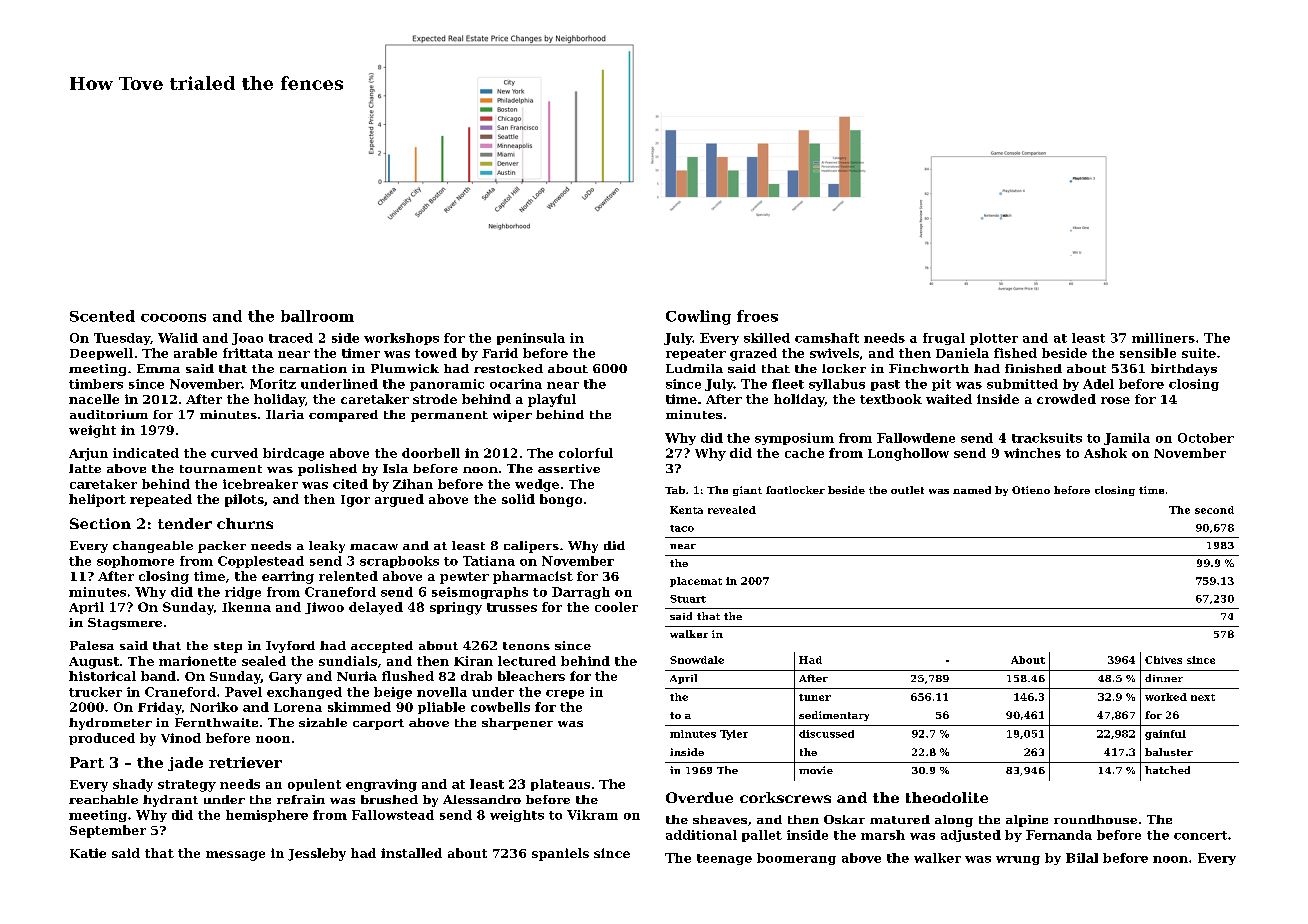  Describe the element at coordinates (724, 859) in the document. I see `teenage` at that location.
